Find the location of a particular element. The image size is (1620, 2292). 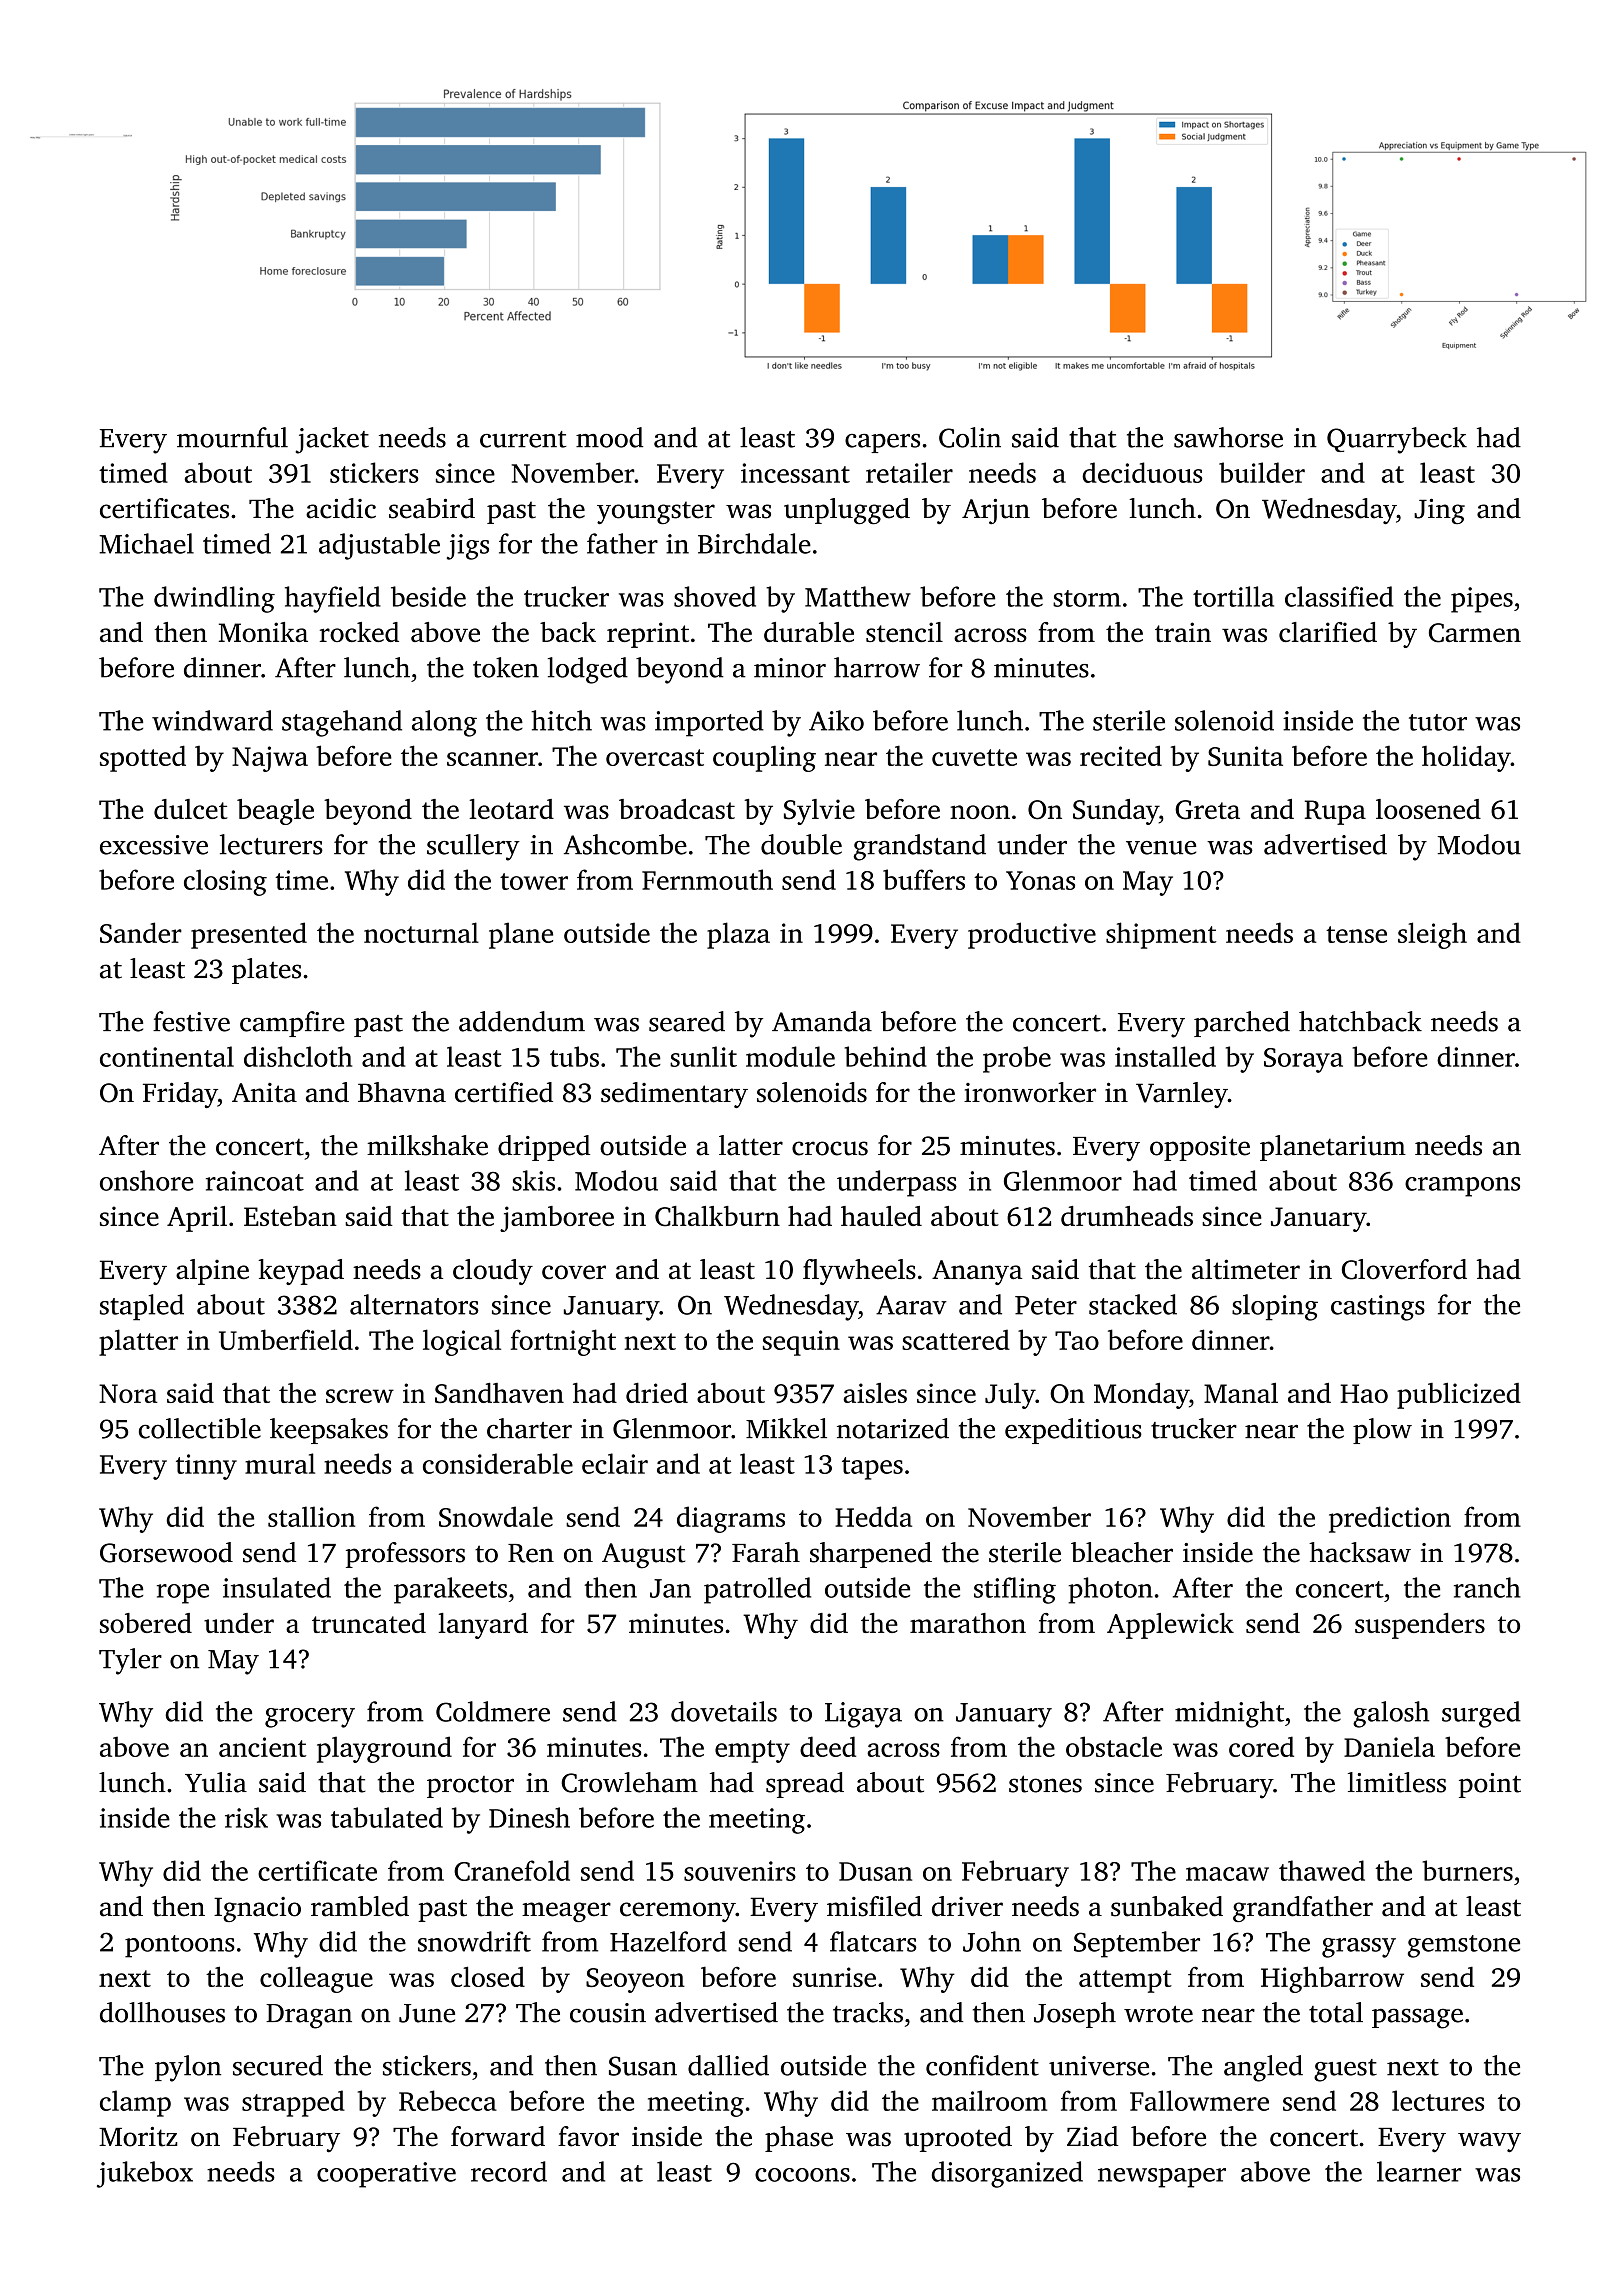

jukebox is located at coordinates (145, 2174).
